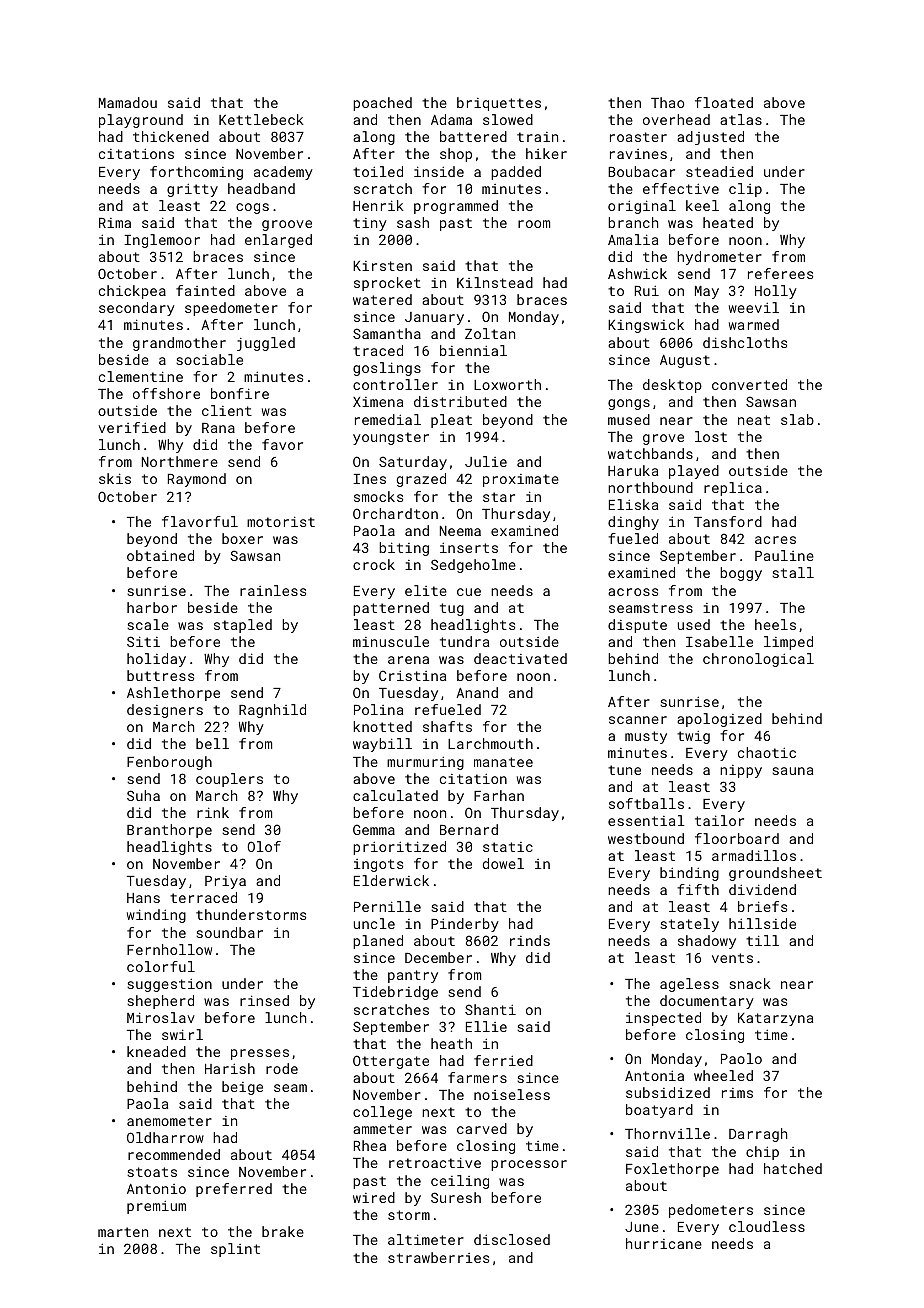  I want to click on Suha, so click(143, 795).
